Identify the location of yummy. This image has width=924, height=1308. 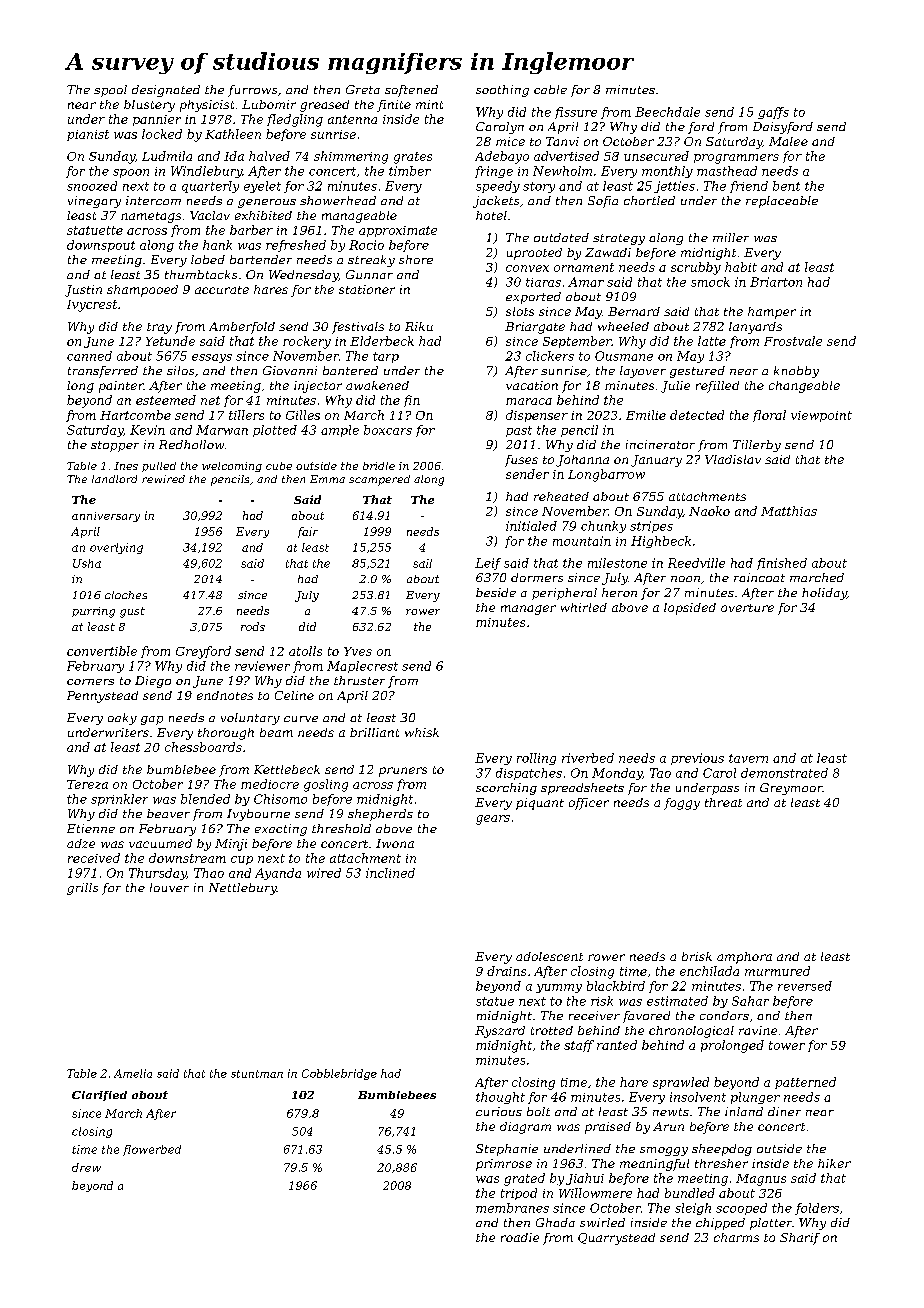
(559, 988).
